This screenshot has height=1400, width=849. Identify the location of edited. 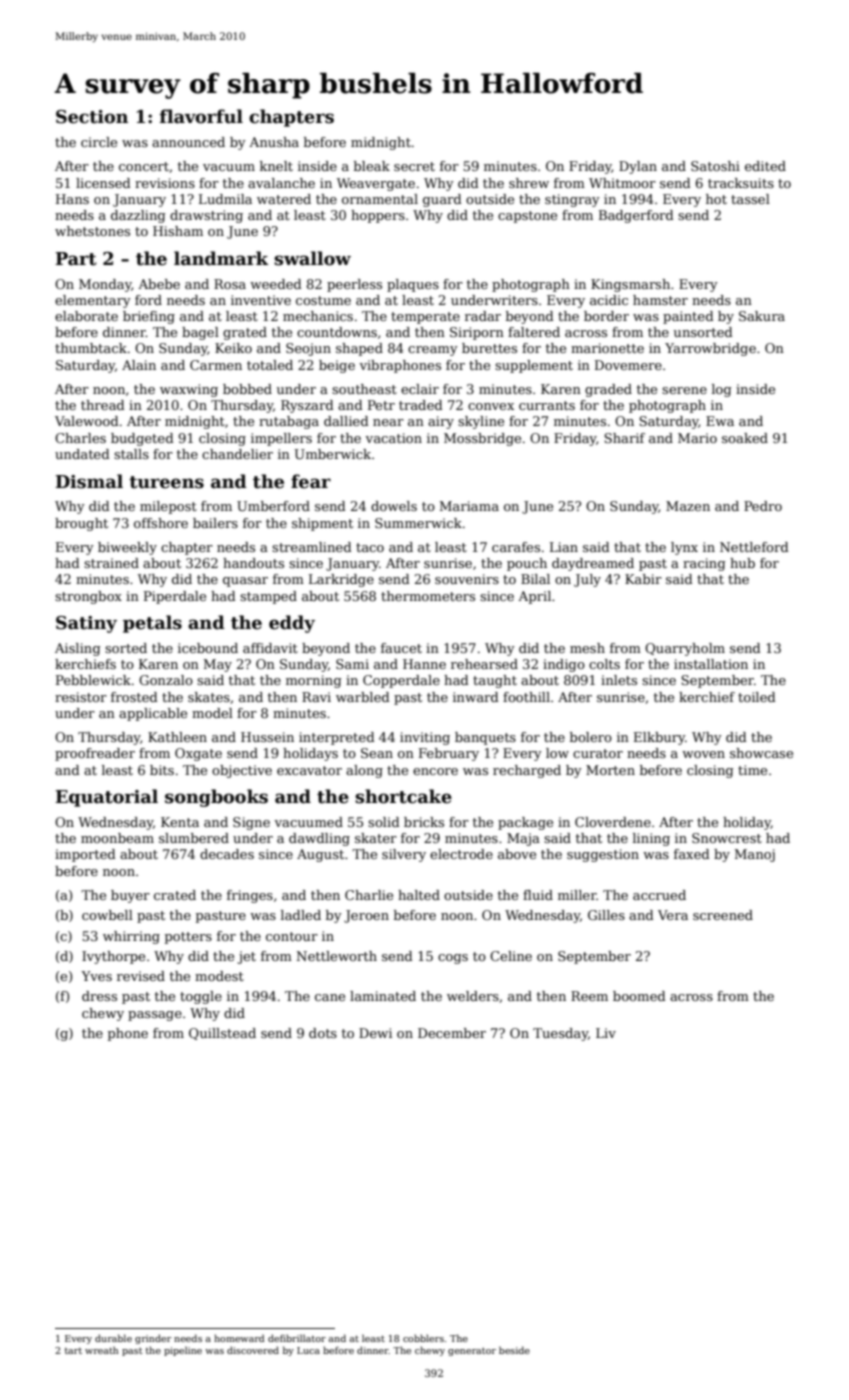
(765, 166).
